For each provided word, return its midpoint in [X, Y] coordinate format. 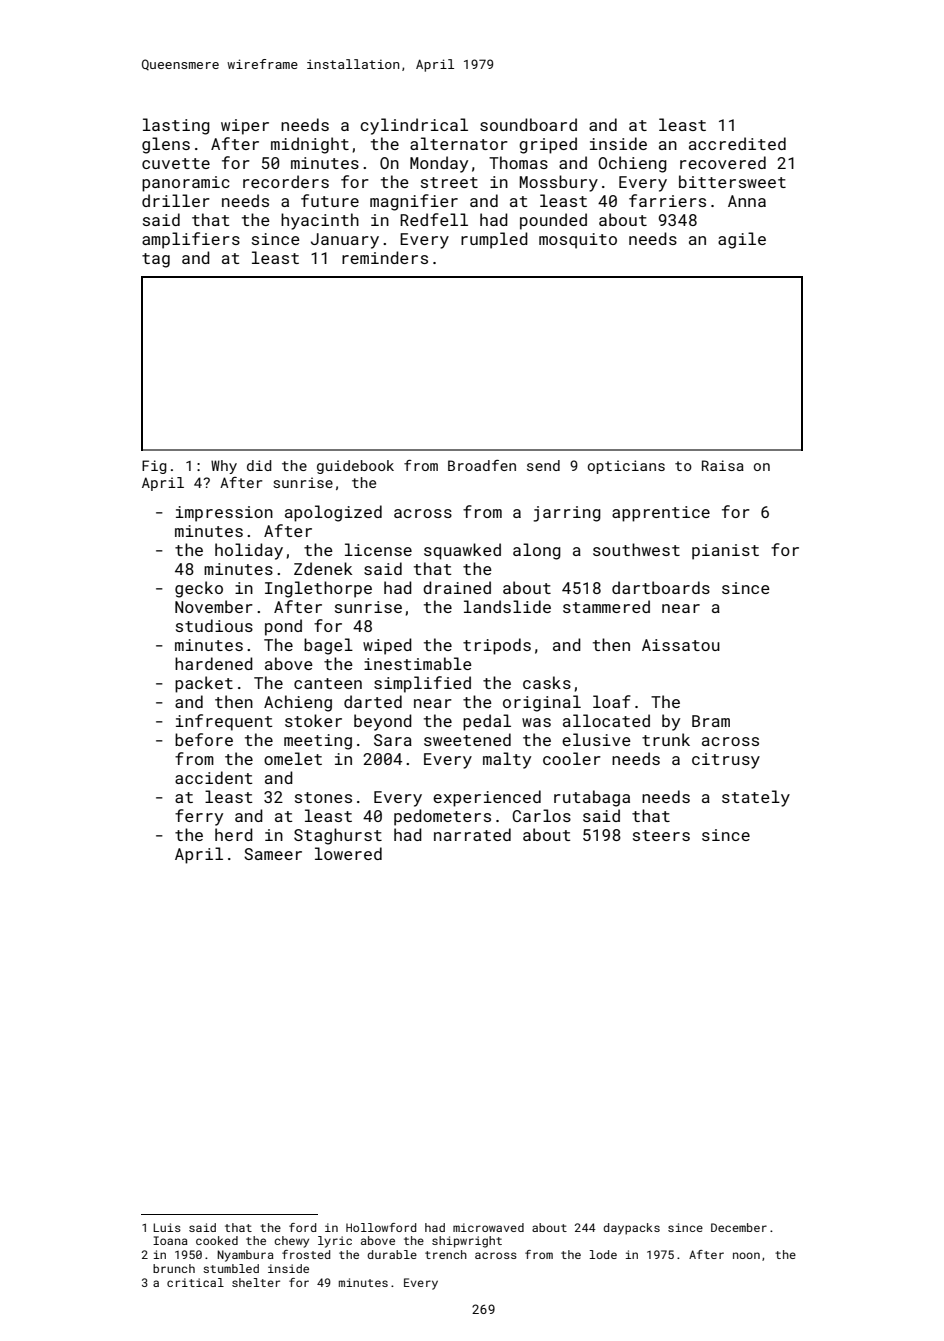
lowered [348, 853]
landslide [507, 606]
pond [283, 627]
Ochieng [633, 164]
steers [661, 835]
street [449, 182]
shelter [256, 1282]
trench [446, 1254]
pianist [725, 552]
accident [213, 777]
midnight [310, 145]
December [739, 1227]
